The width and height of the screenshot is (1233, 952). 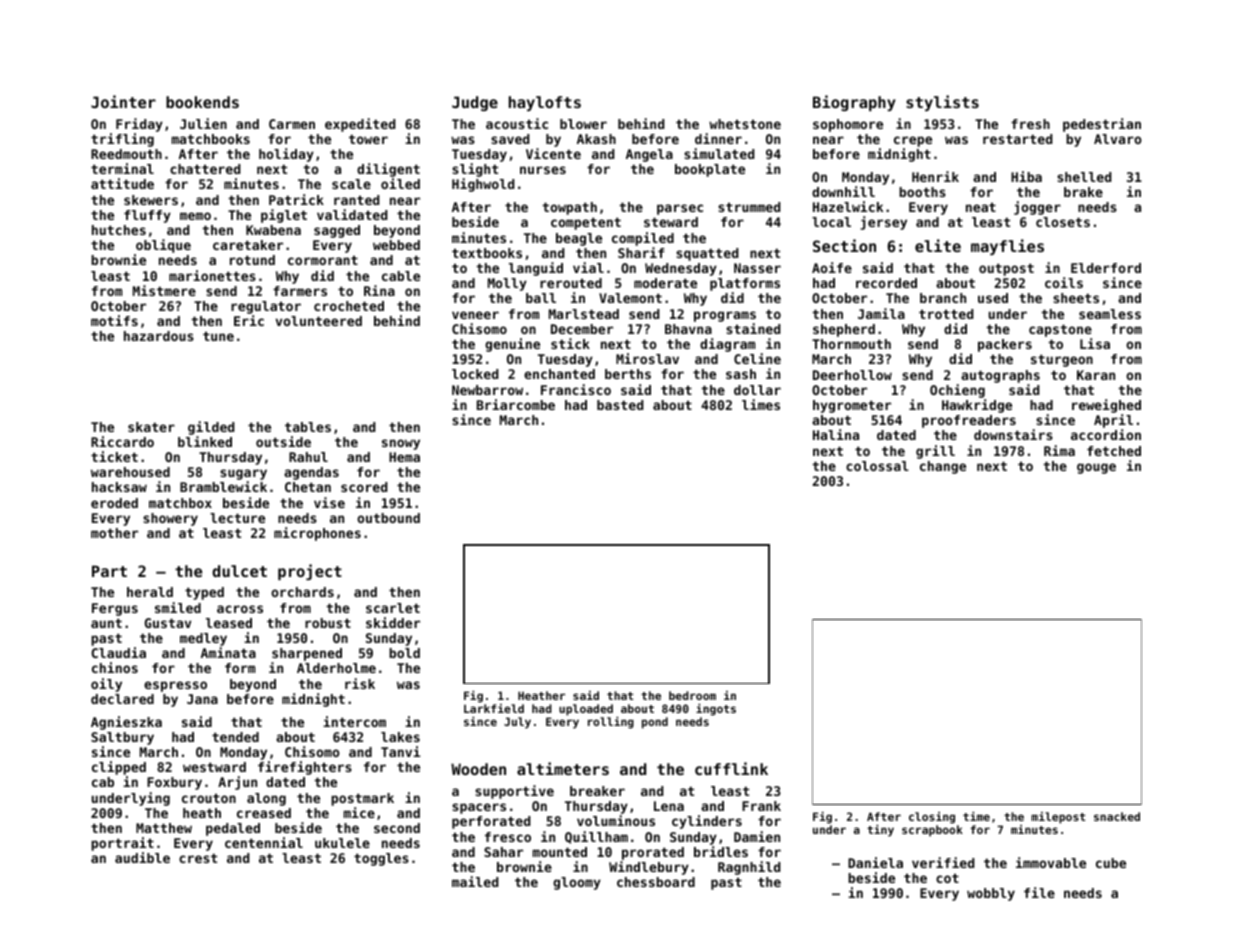 What do you see at coordinates (583, 124) in the screenshot?
I see `blower` at bounding box center [583, 124].
